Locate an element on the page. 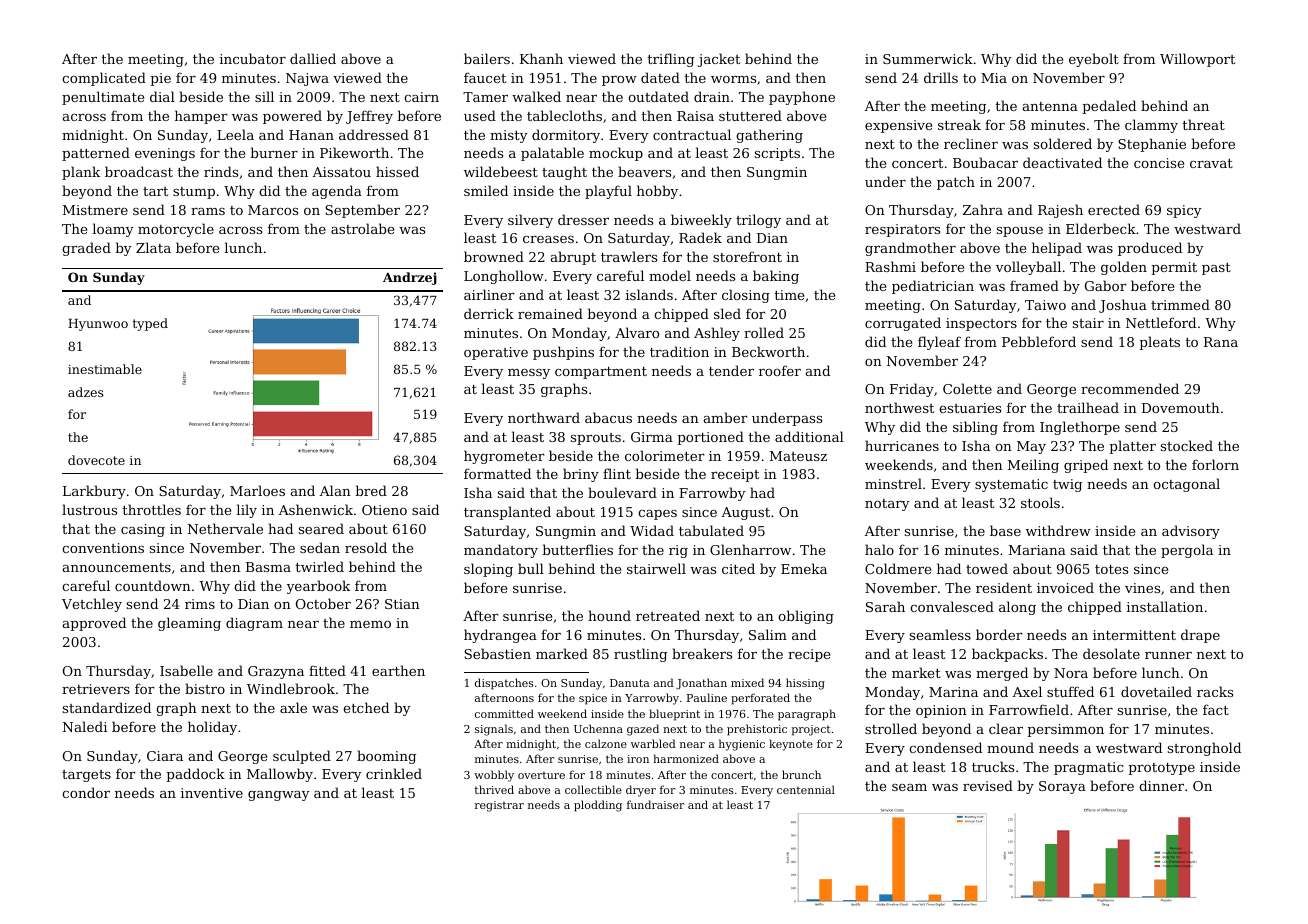 Image resolution: width=1308 pixels, height=924 pixels. revised is located at coordinates (988, 785).
